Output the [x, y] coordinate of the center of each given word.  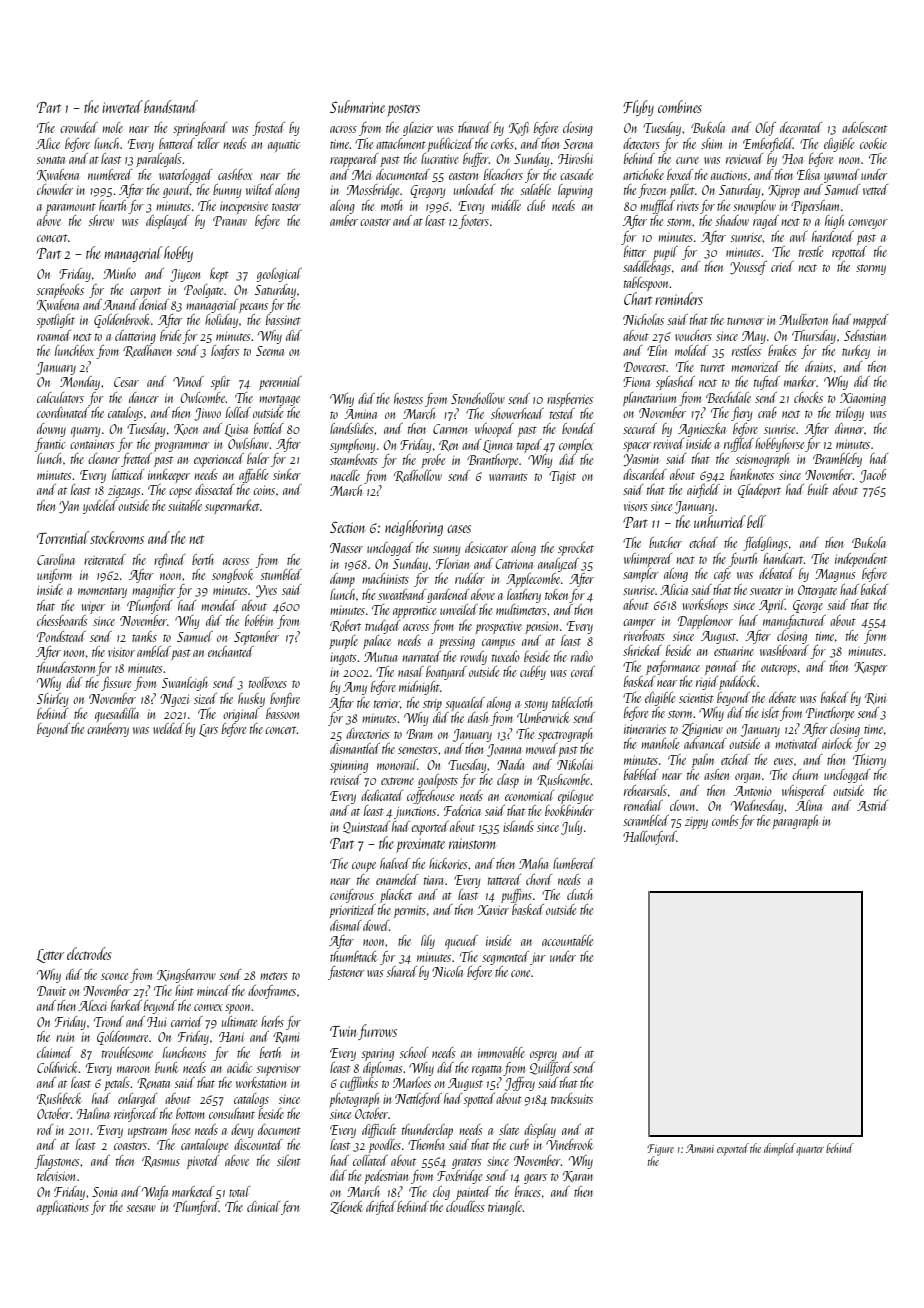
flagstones [57, 1162]
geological [279, 275]
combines [680, 106]
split [220, 383]
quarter [810, 1151]
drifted [381, 1208]
